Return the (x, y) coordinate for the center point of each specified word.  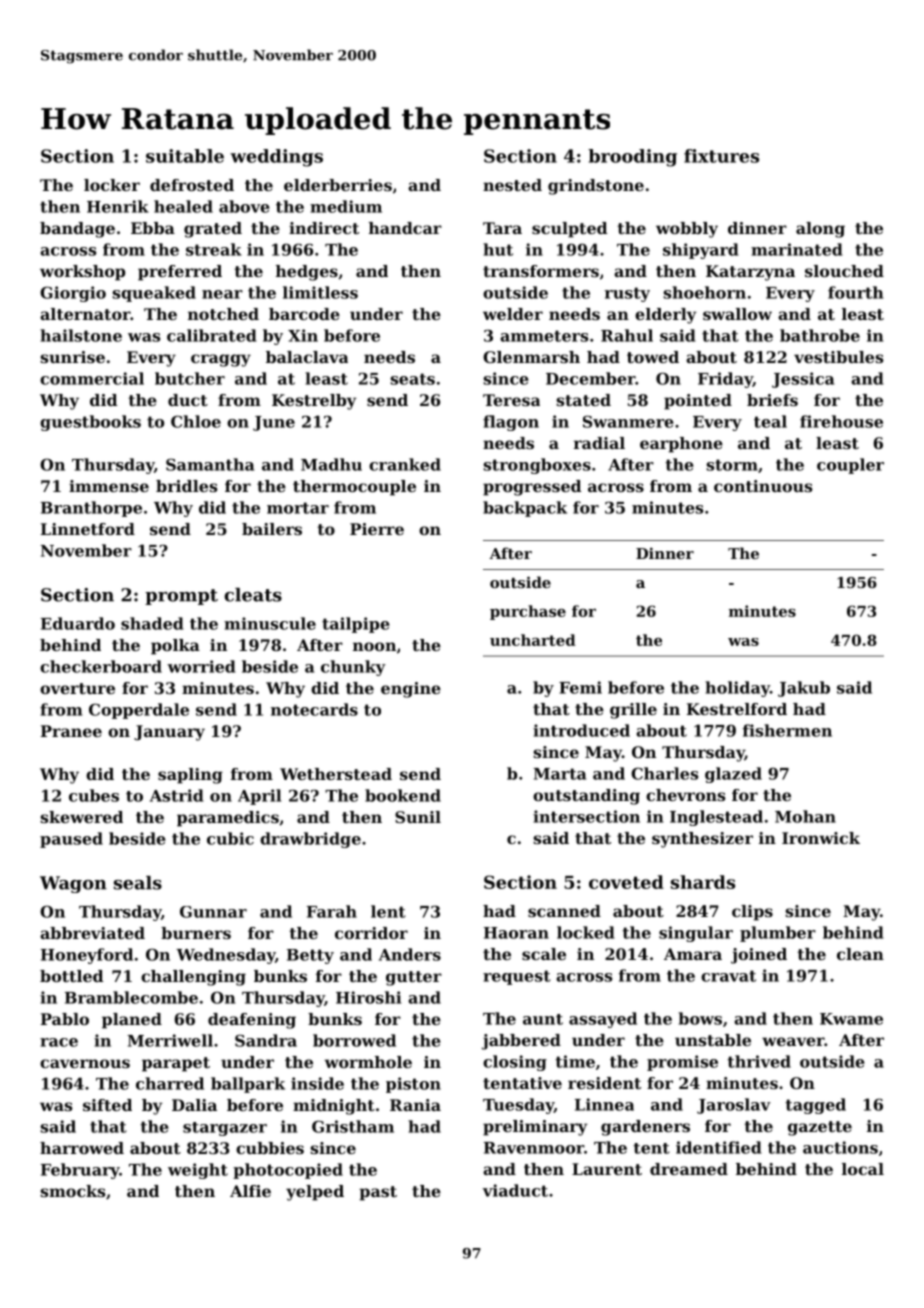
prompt (181, 597)
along (820, 230)
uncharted (533, 640)
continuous (763, 486)
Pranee (71, 731)
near (222, 294)
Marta (559, 774)
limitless (320, 292)
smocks (73, 1191)
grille (633, 711)
